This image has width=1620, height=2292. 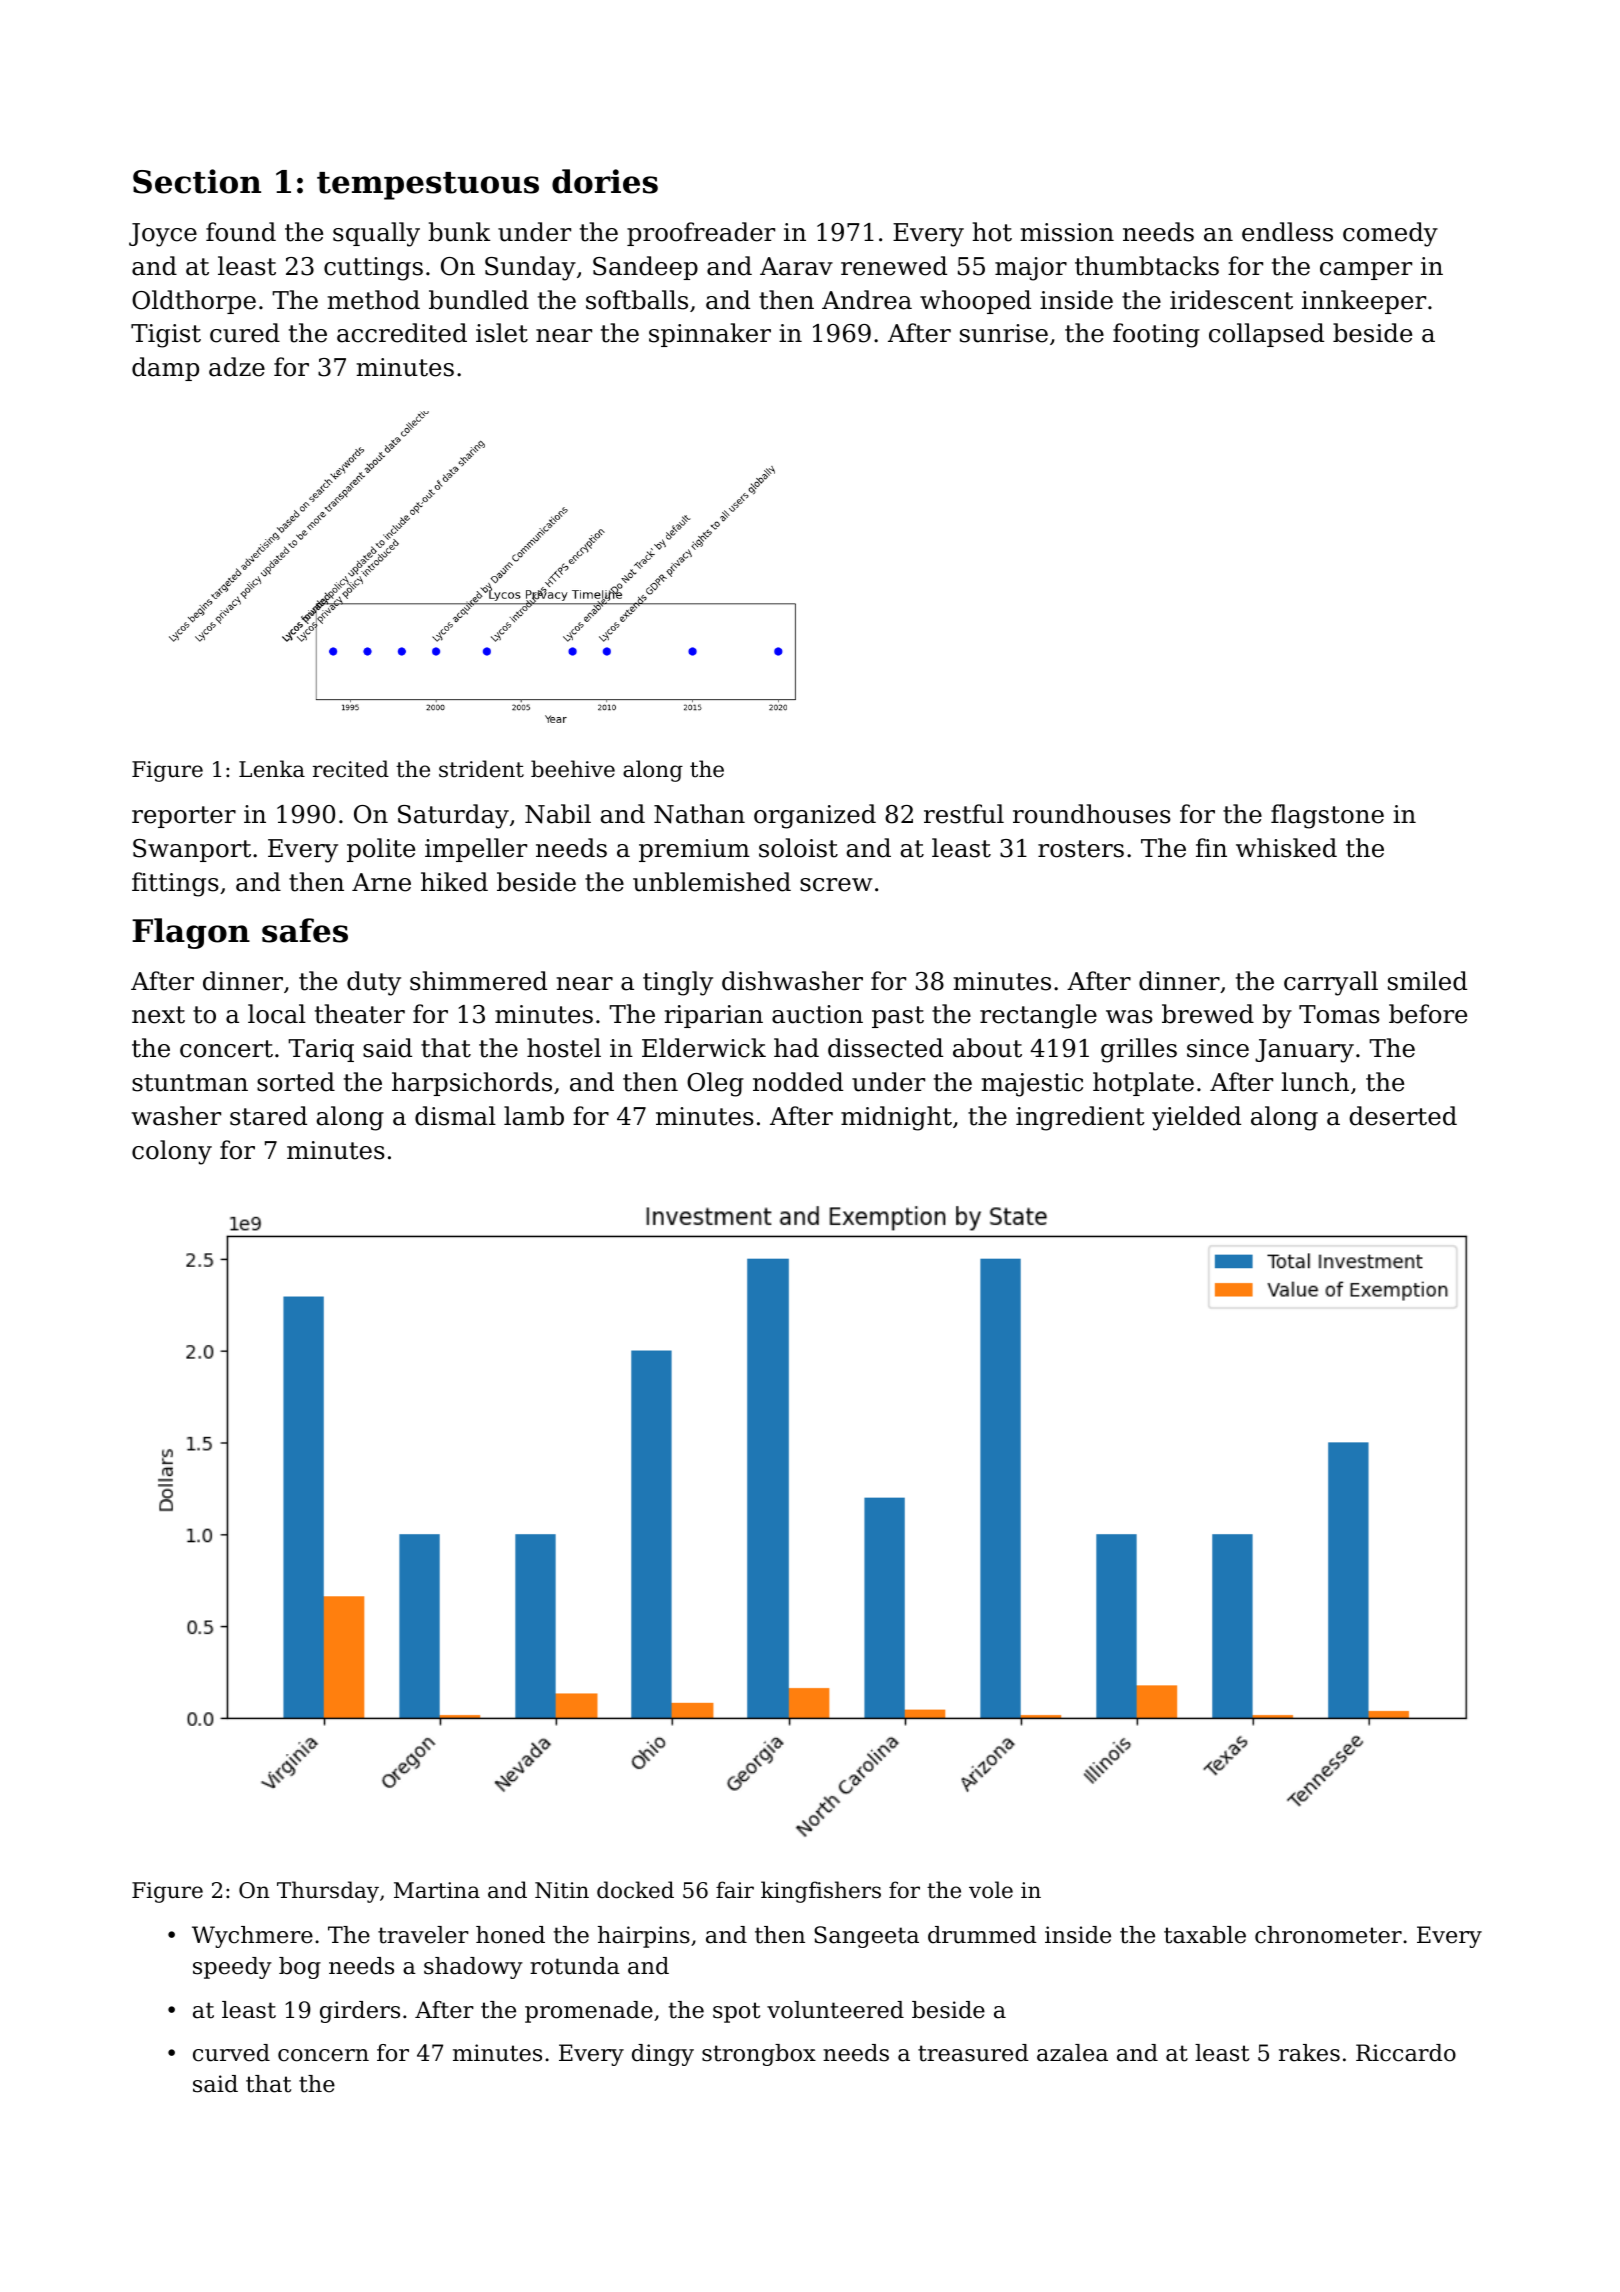 What do you see at coordinates (231, 2053) in the image?
I see `curved` at bounding box center [231, 2053].
